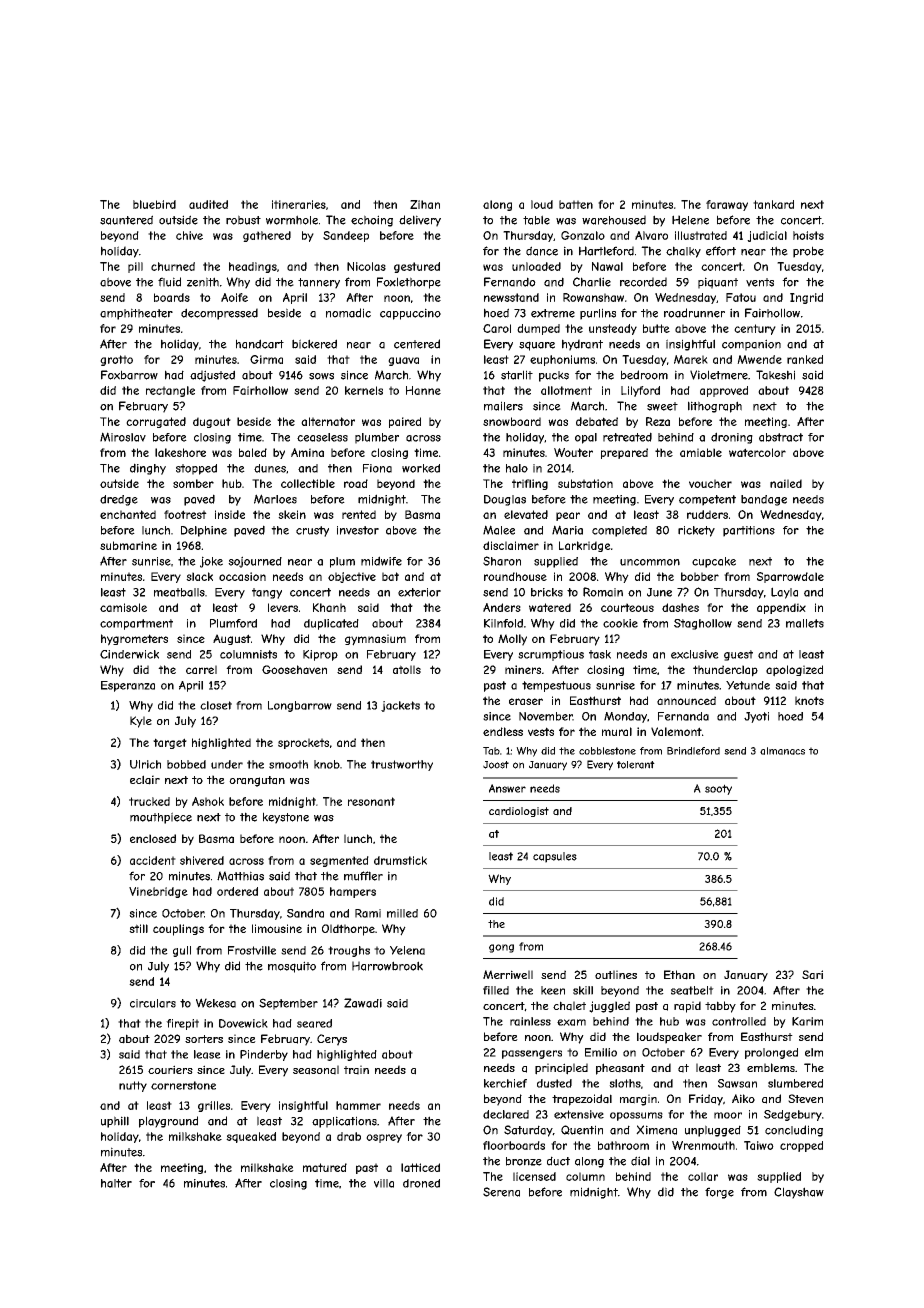 This document has width=924, height=1308. What do you see at coordinates (812, 975) in the document?
I see `Sari` at bounding box center [812, 975].
